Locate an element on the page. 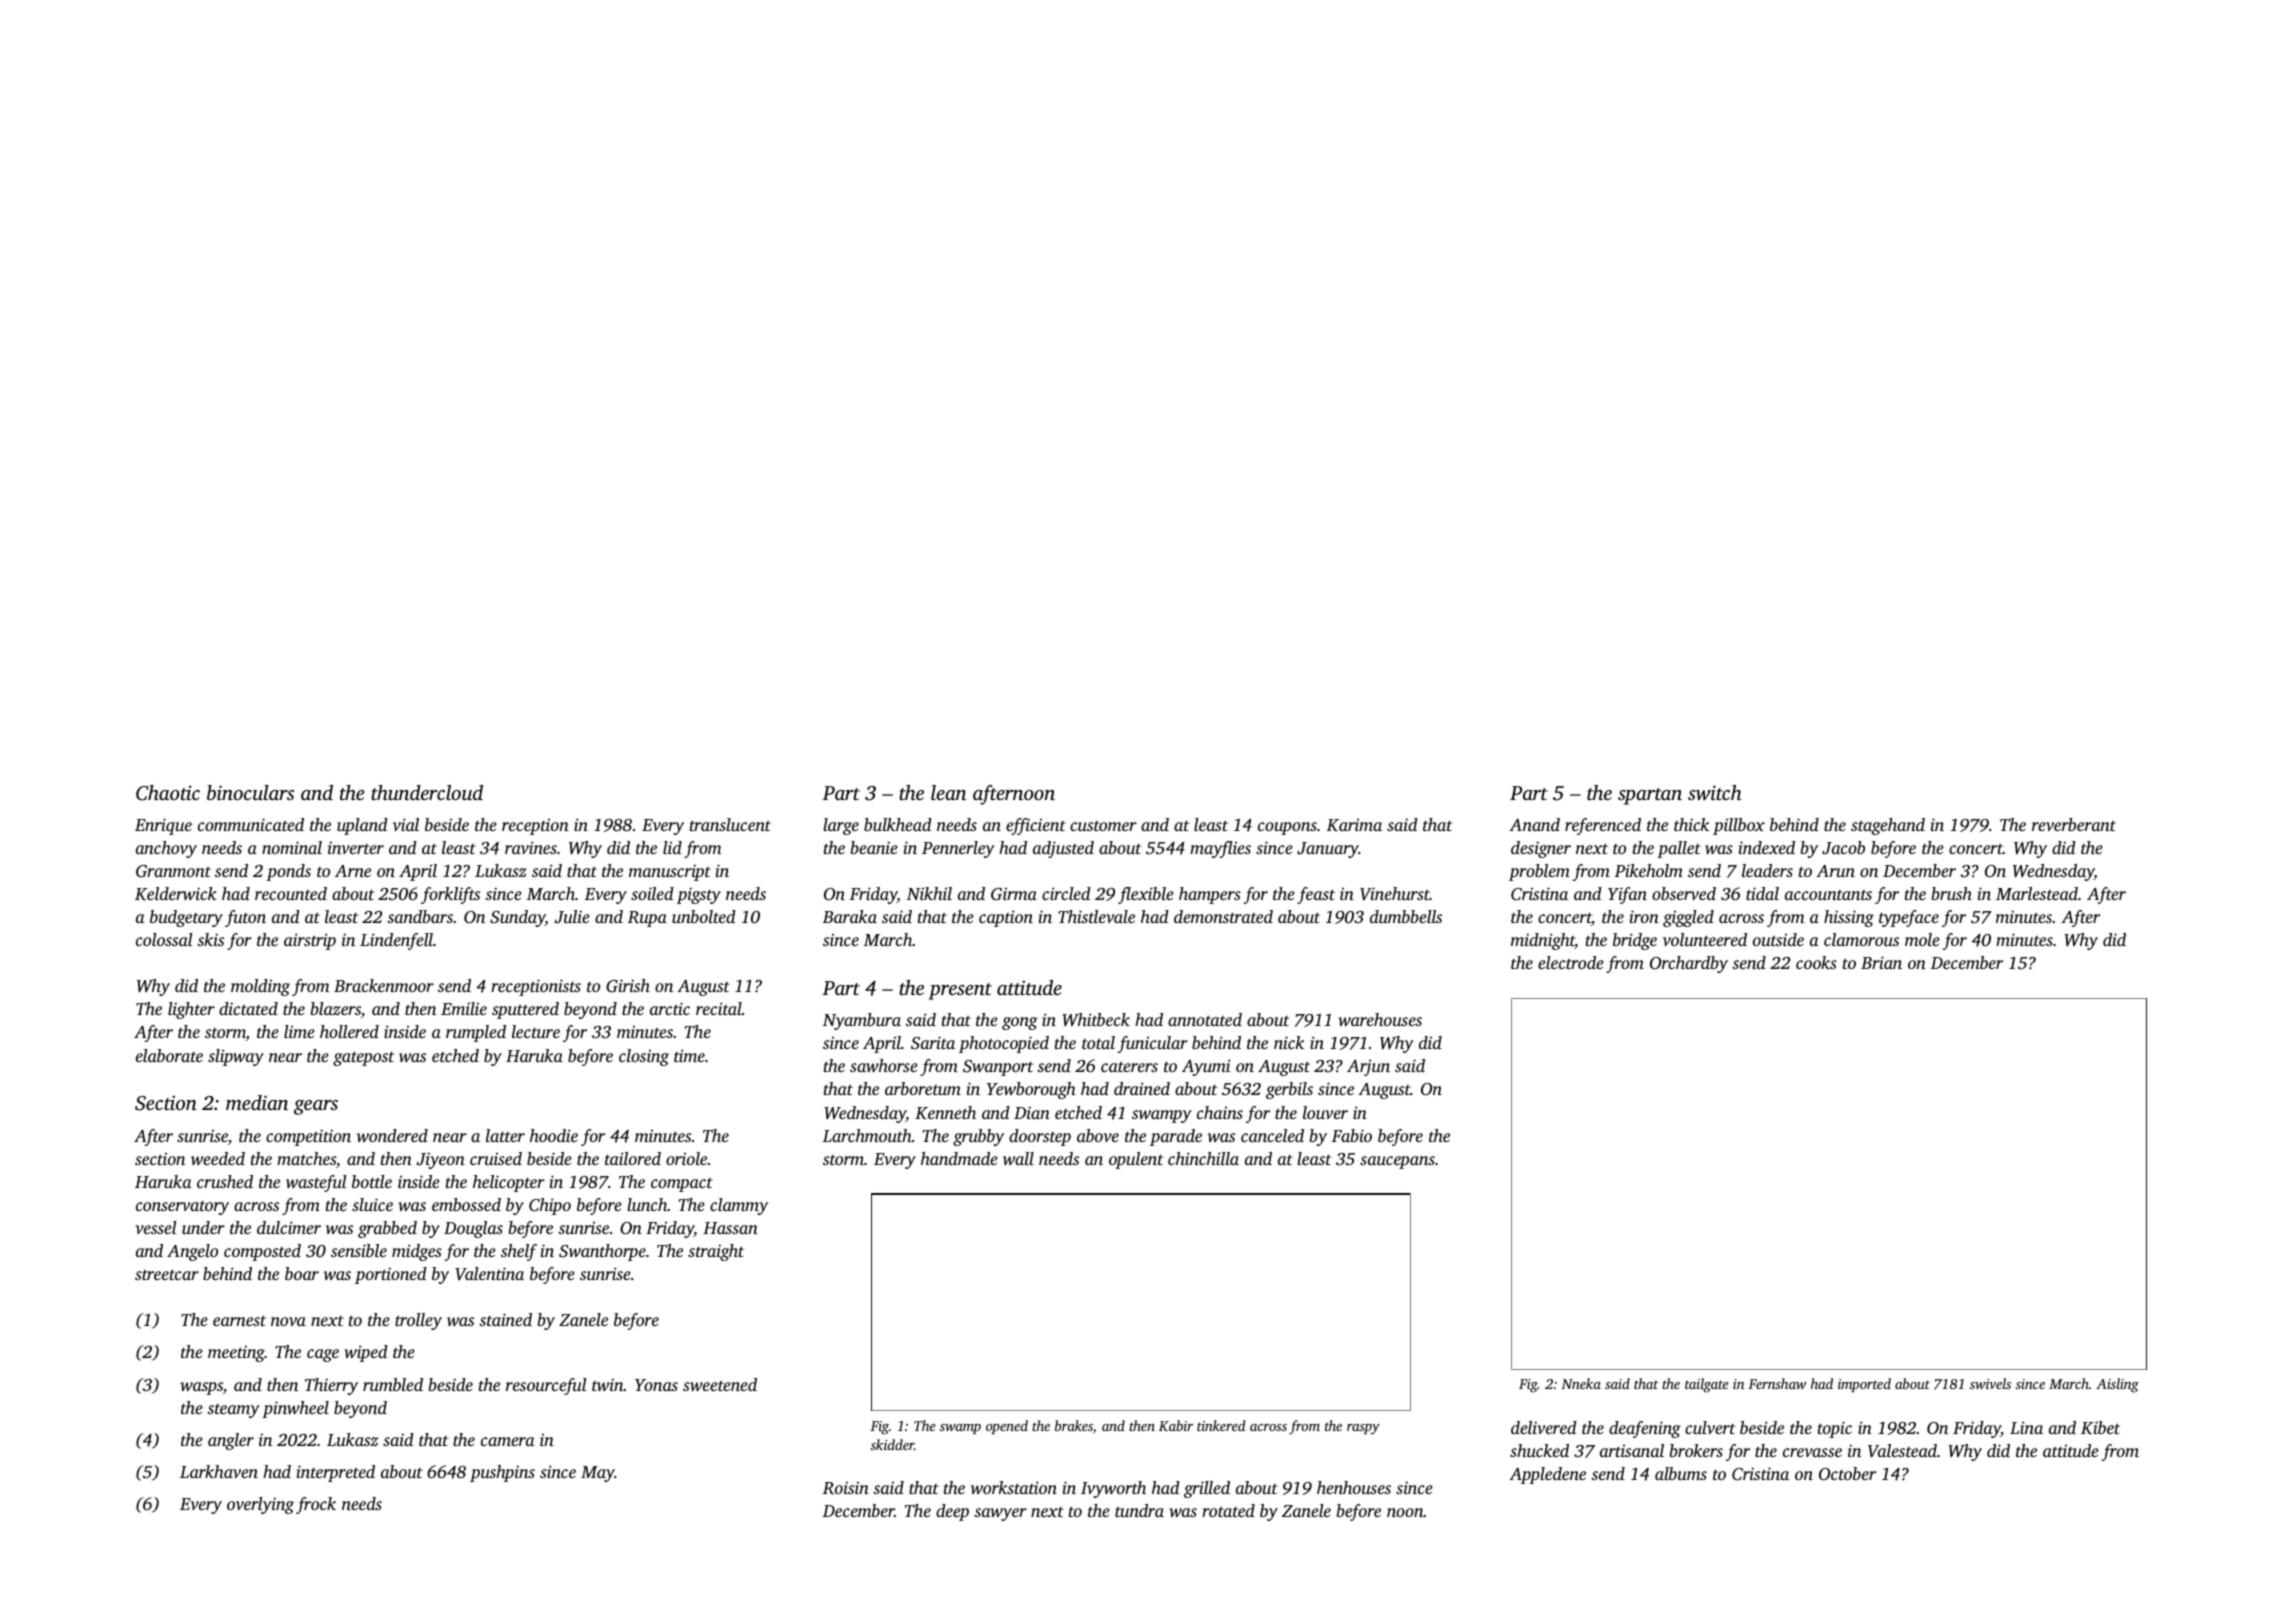 The width and height of the page is (2282, 1614). caption is located at coordinates (1006, 918).
